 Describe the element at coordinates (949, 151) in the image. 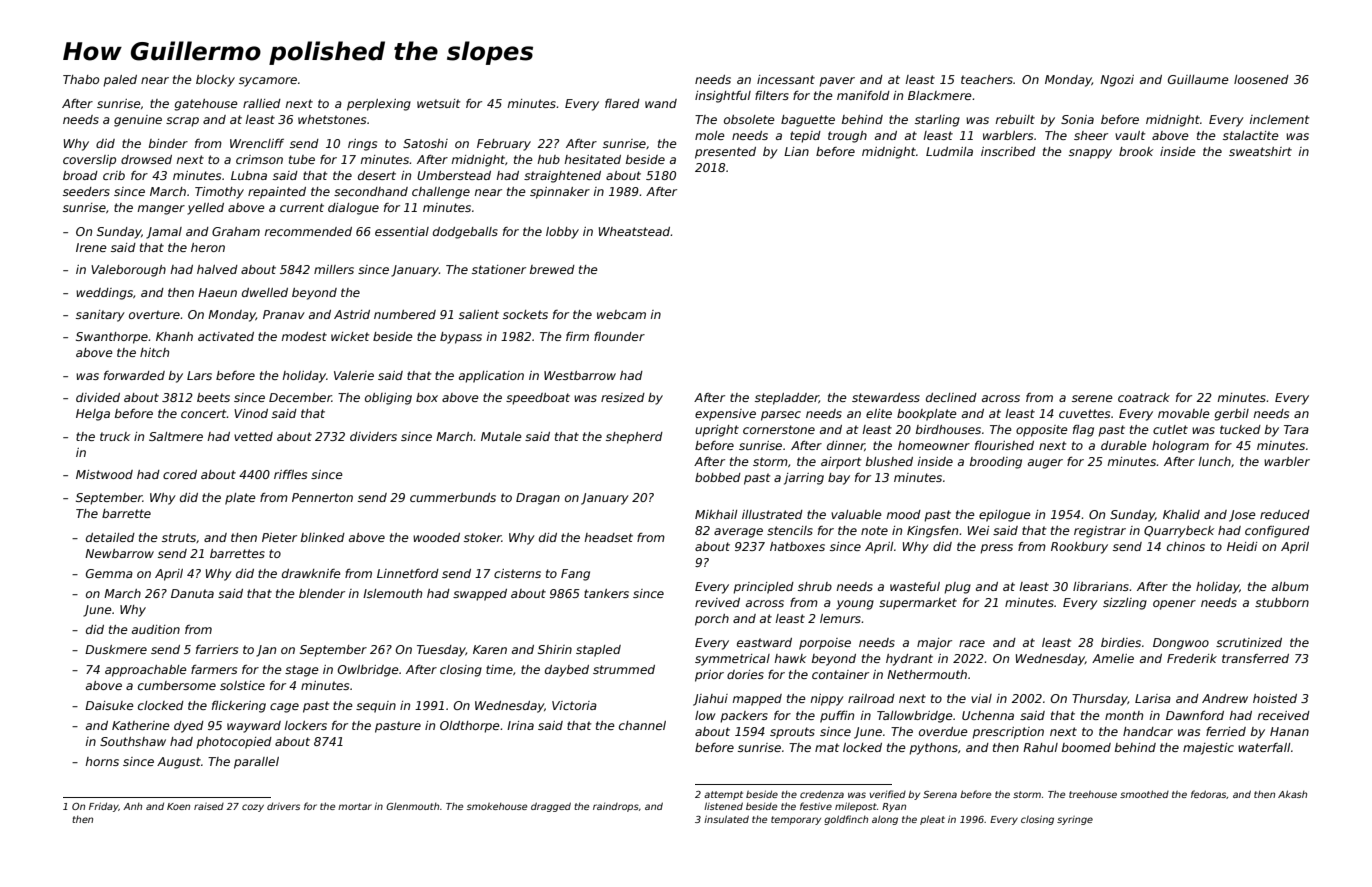

I see `Ludmila` at that location.
